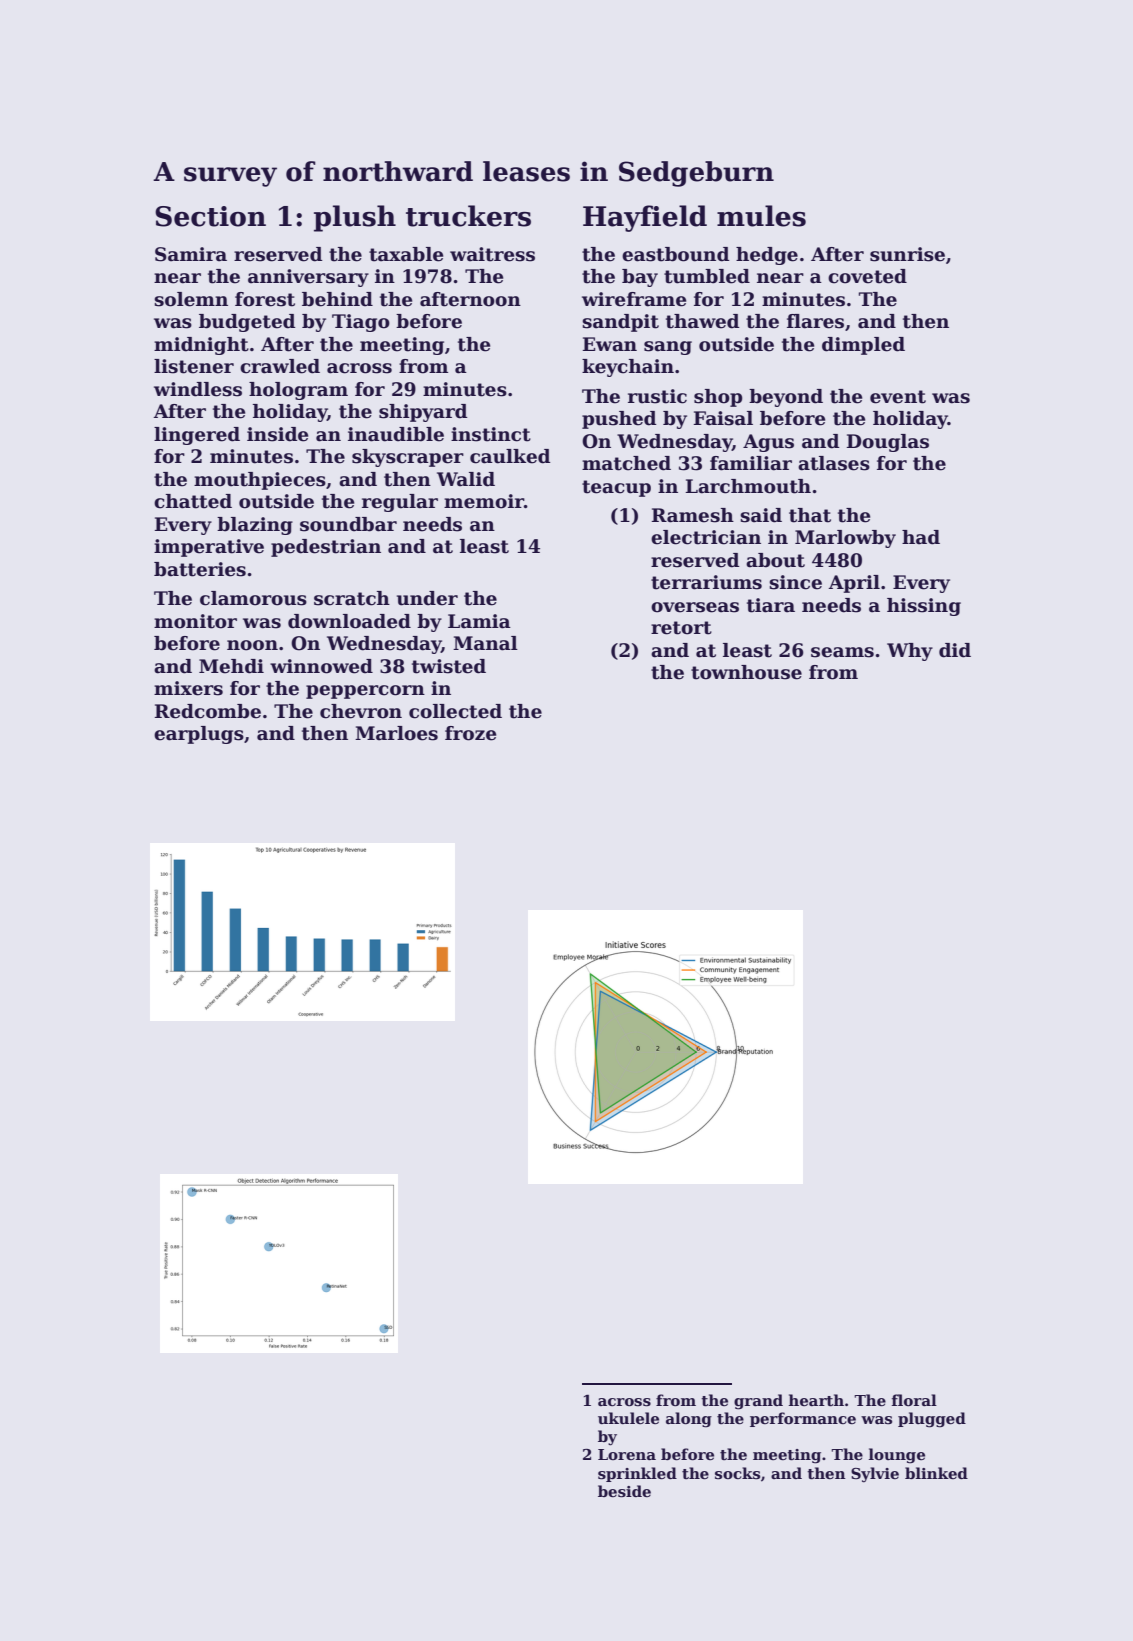 Image resolution: width=1133 pixels, height=1641 pixels. I want to click on had, so click(921, 537).
